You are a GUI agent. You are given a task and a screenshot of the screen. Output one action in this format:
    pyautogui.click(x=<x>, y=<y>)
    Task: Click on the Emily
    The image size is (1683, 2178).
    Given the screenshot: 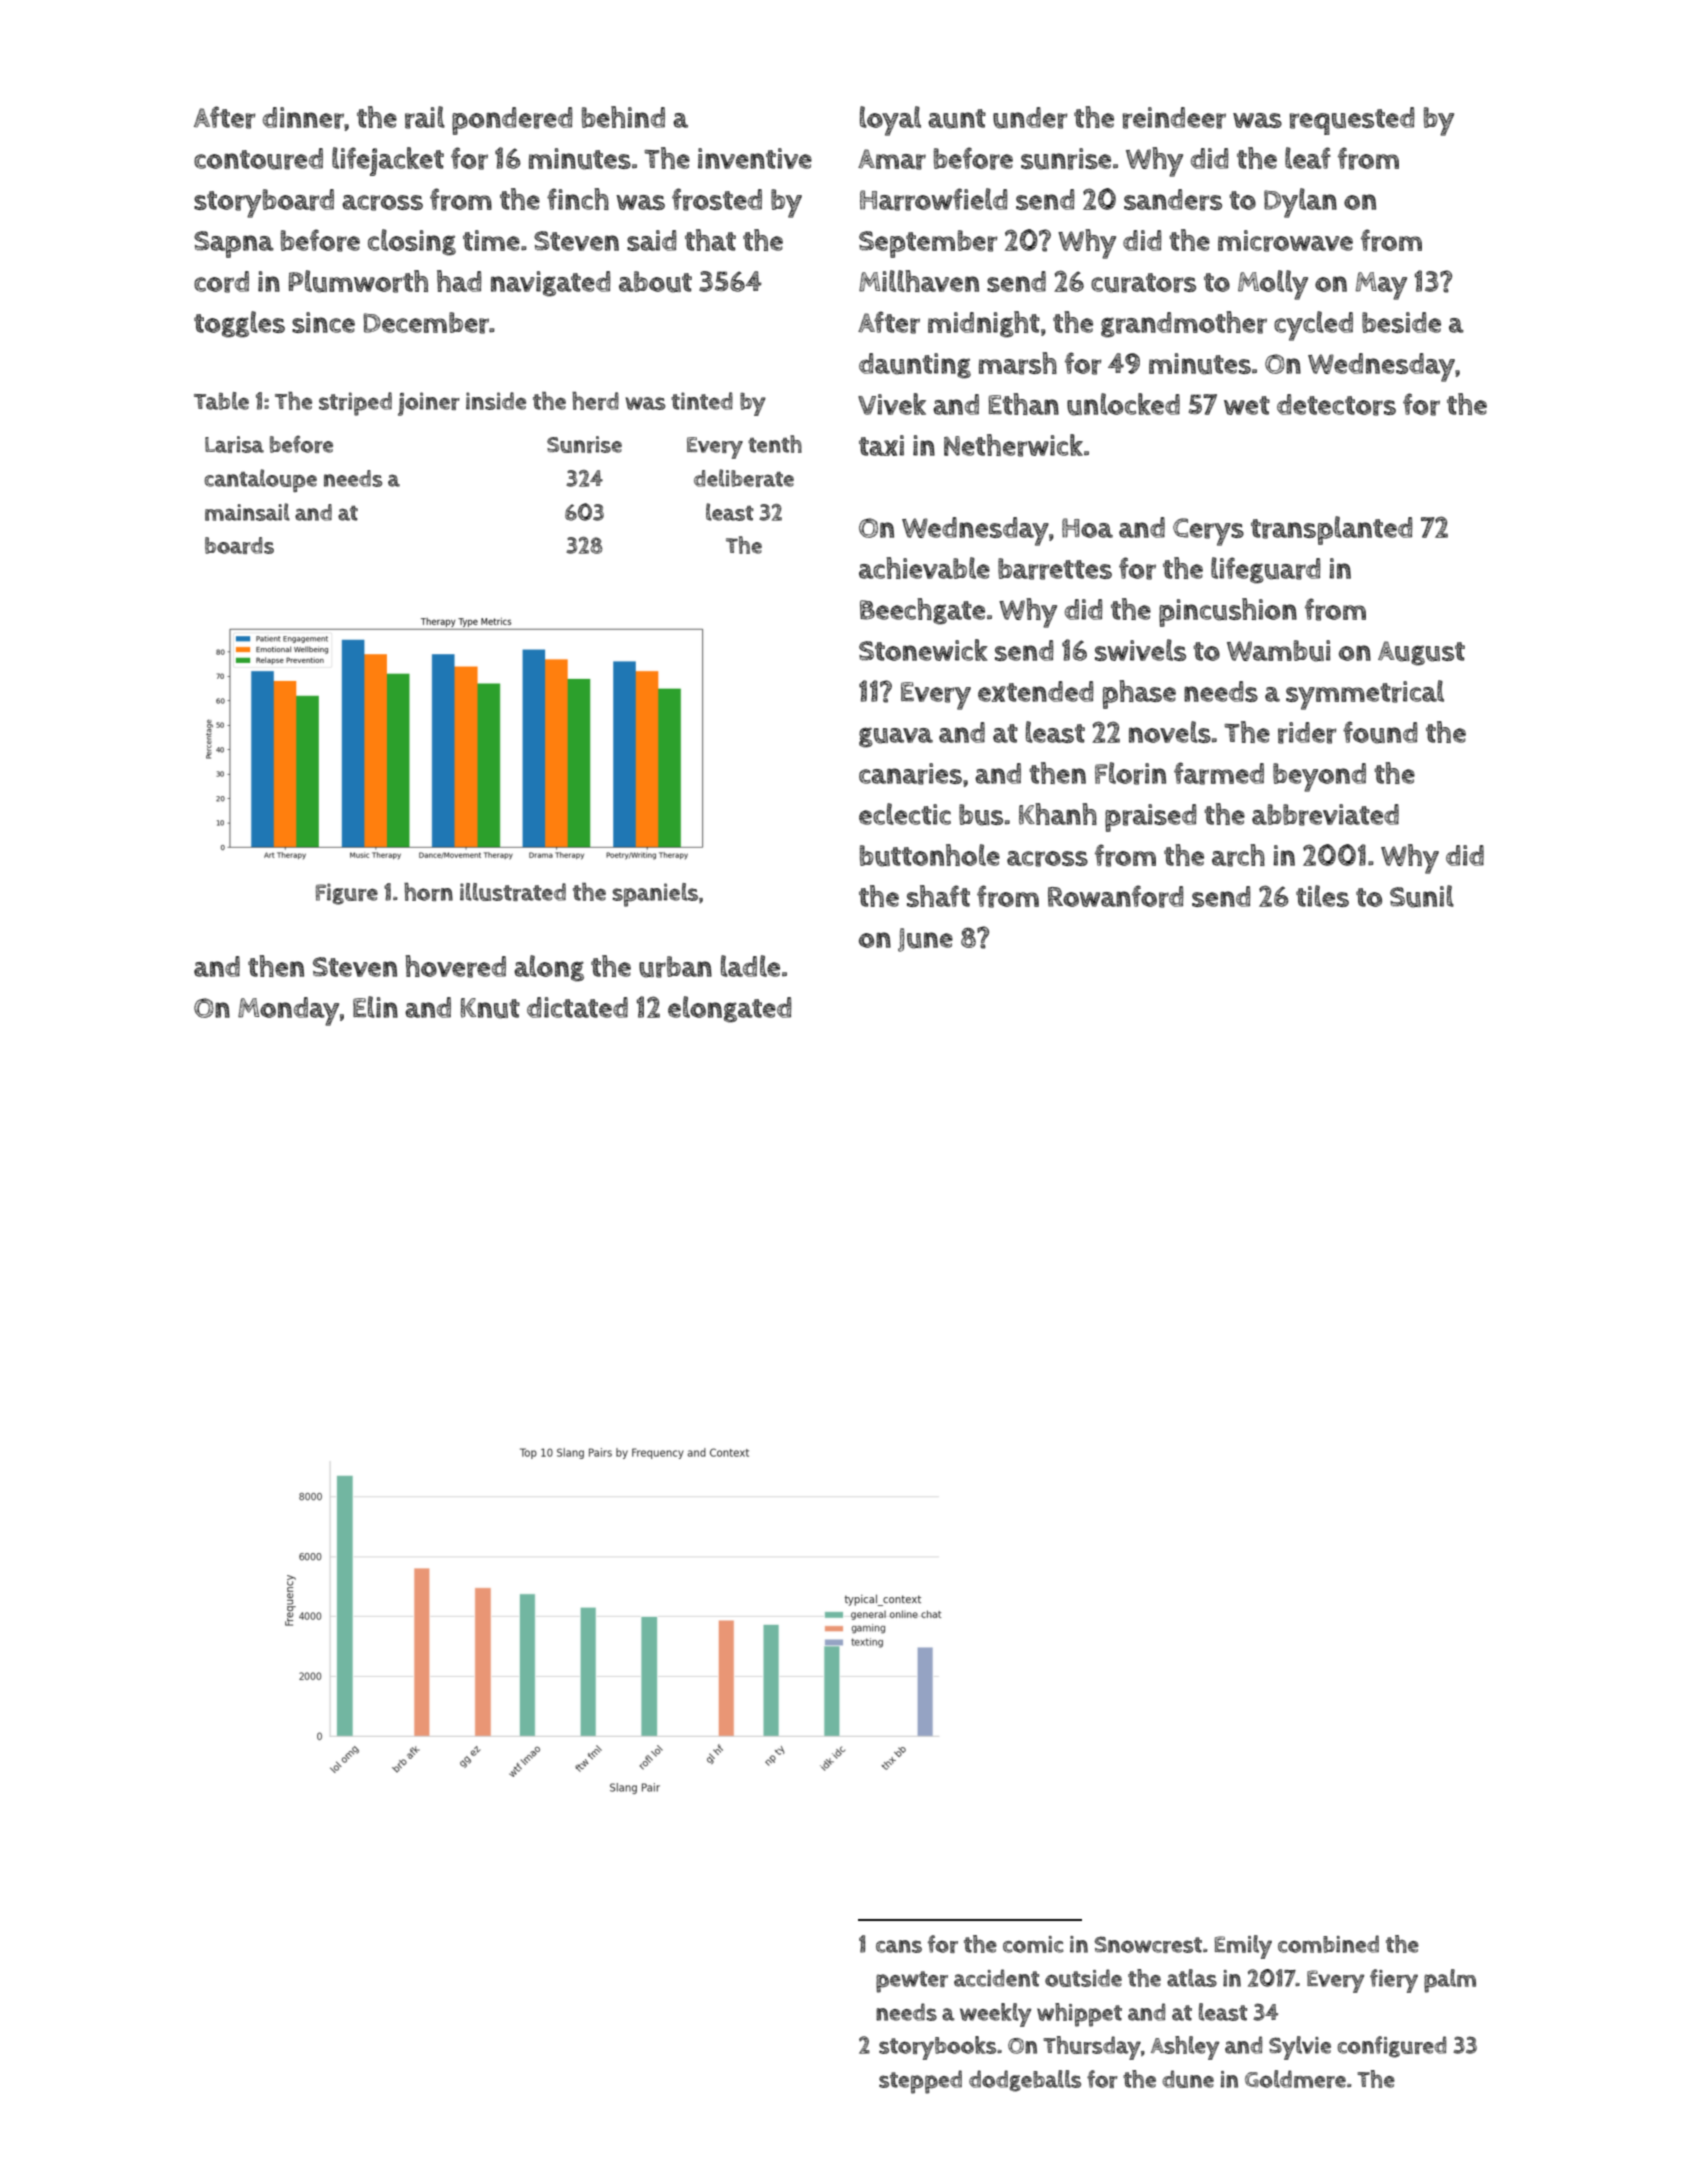 What is the action you would take?
    pyautogui.click(x=1243, y=1947)
